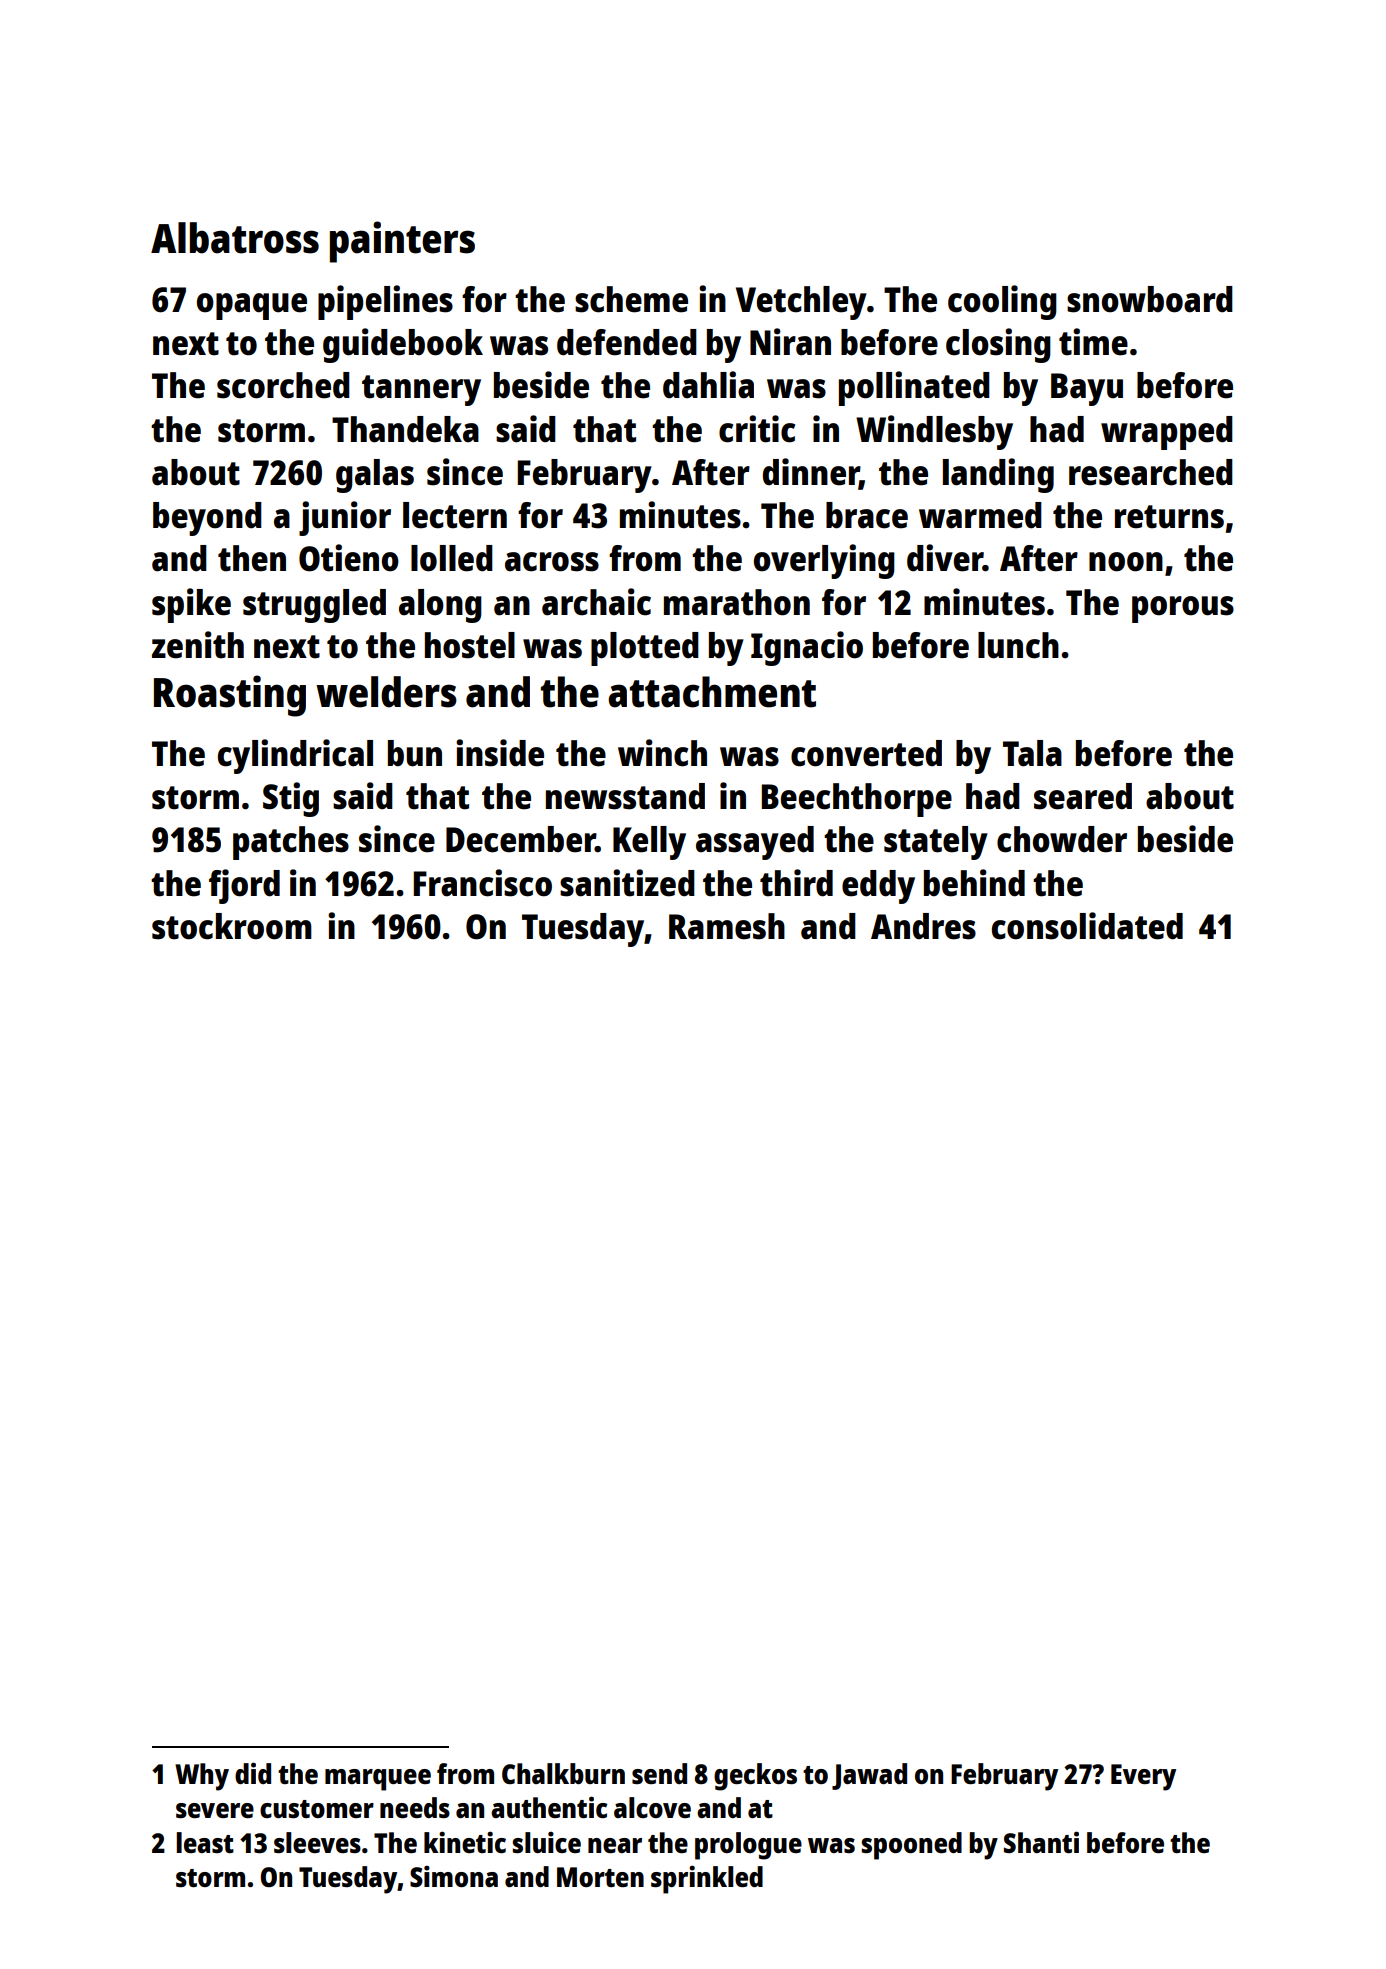 This screenshot has width=1386, height=1969. Describe the element at coordinates (205, 1842) in the screenshot. I see `least` at that location.
